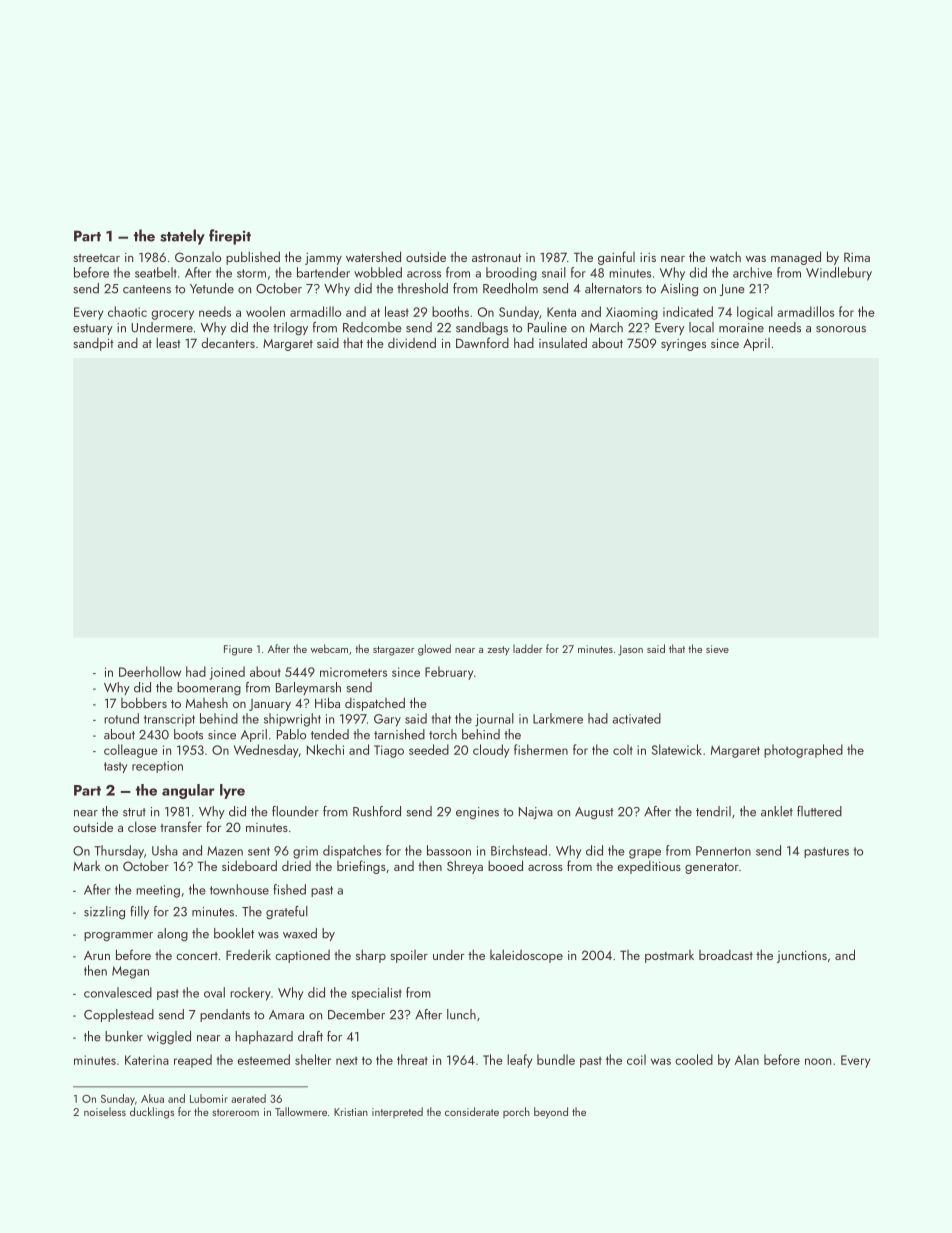 The image size is (952, 1233). What do you see at coordinates (422, 288) in the screenshot?
I see `threshold` at bounding box center [422, 288].
